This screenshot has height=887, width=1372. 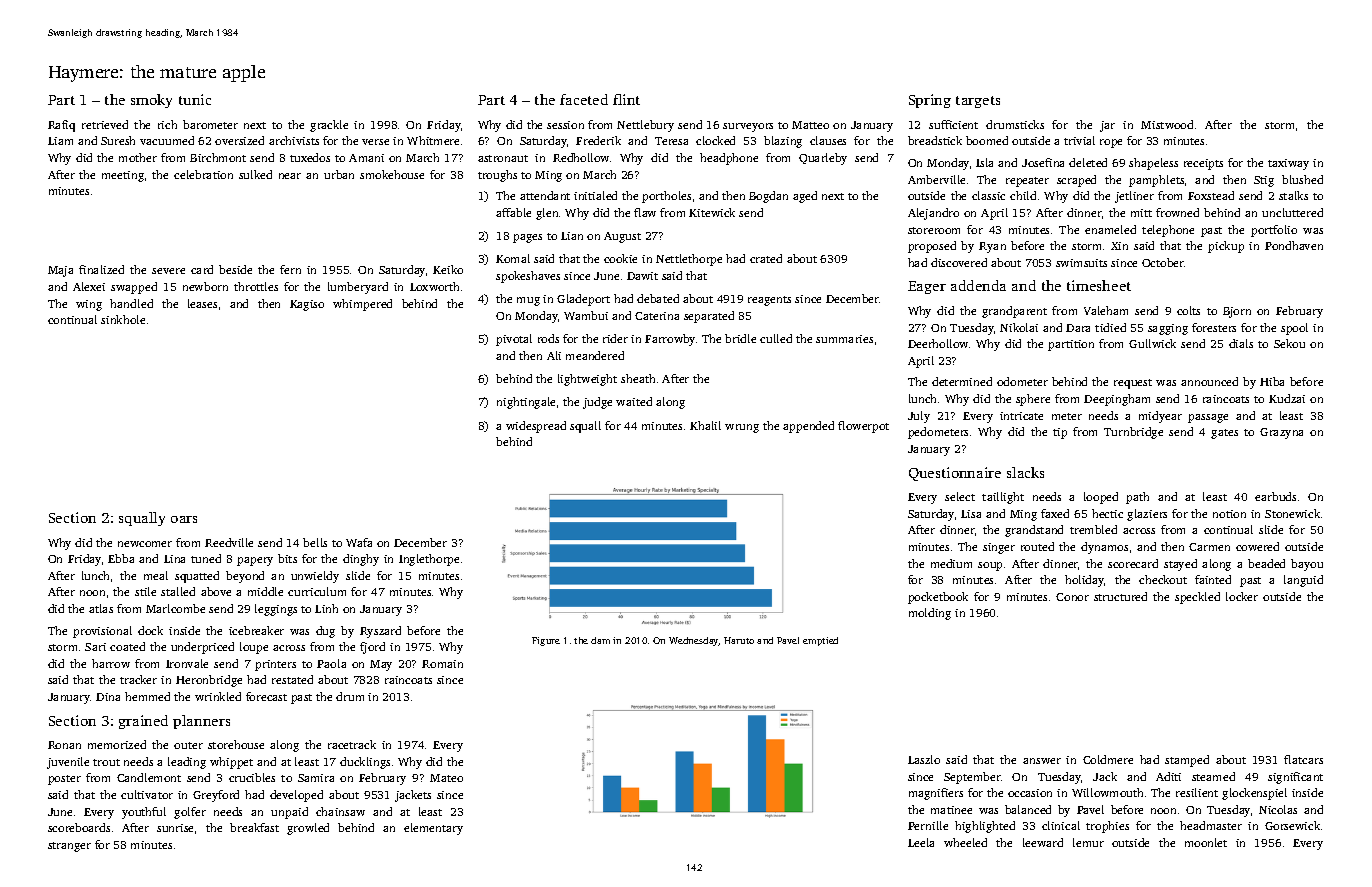 What do you see at coordinates (1060, 433) in the screenshot?
I see `tip` at bounding box center [1060, 433].
